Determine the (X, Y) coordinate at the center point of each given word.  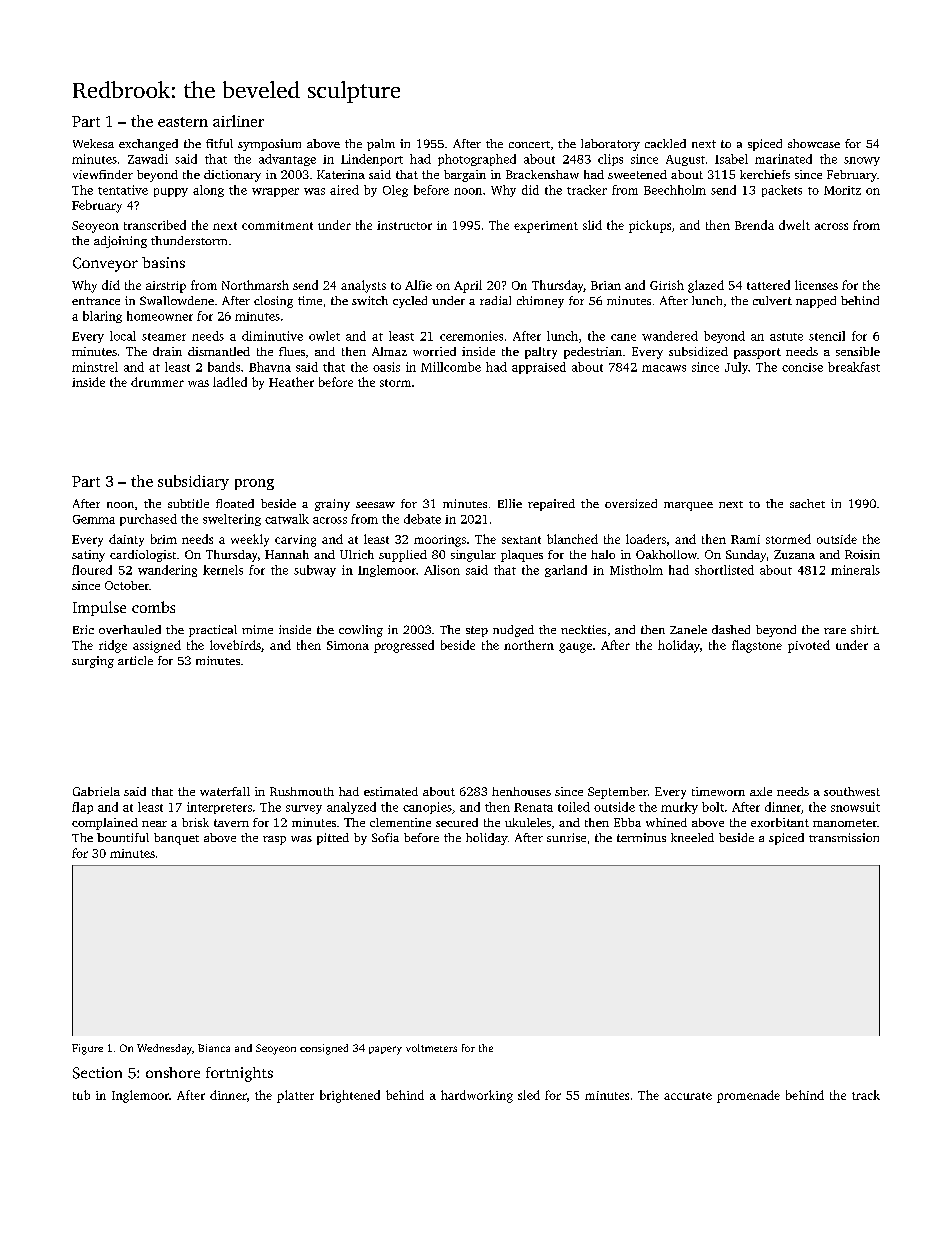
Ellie (510, 503)
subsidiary (193, 482)
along (208, 191)
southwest (852, 791)
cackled (665, 143)
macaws (664, 368)
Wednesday (164, 1049)
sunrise (566, 837)
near (154, 824)
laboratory (610, 145)
